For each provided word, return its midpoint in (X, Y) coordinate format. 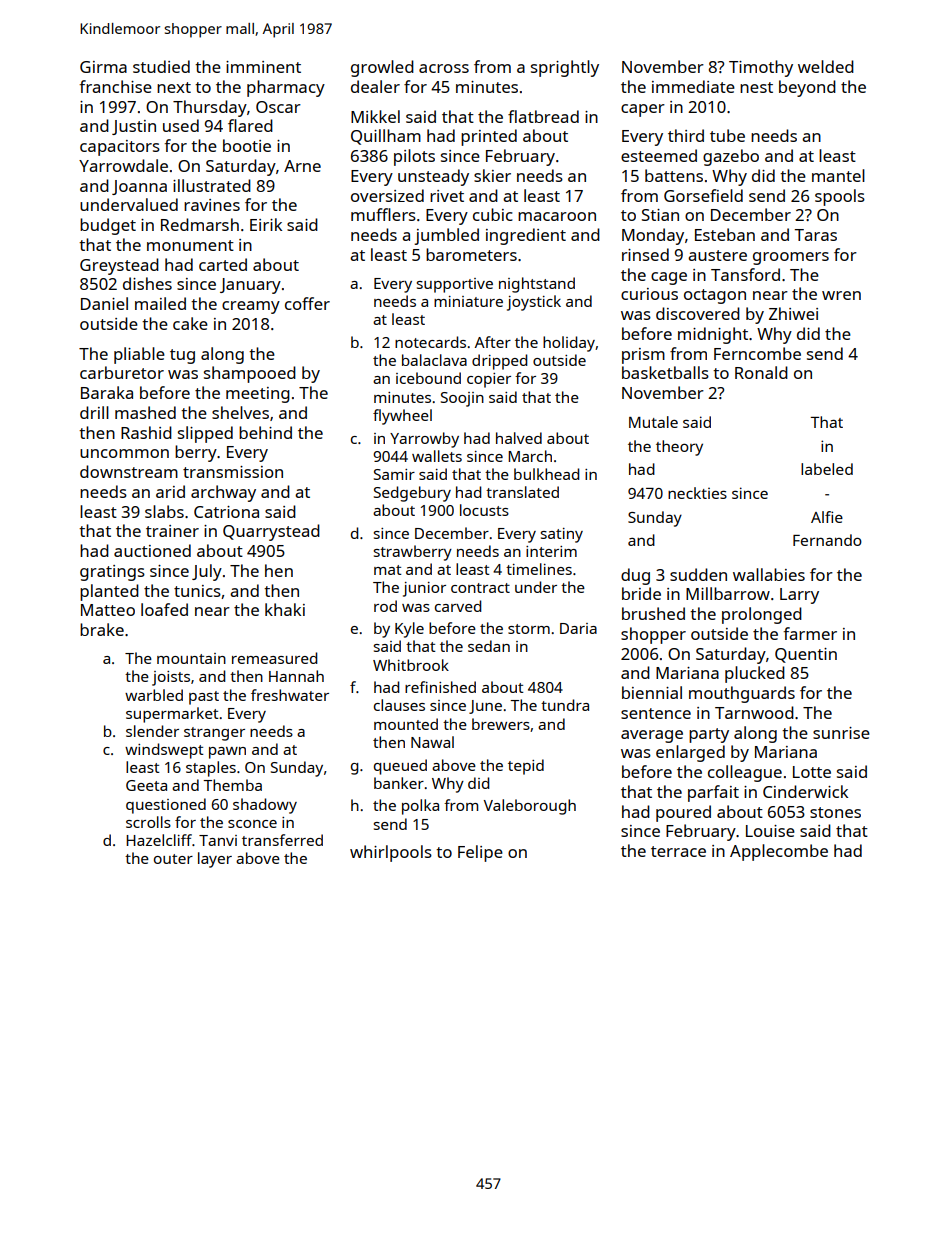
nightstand (537, 285)
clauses (399, 705)
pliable (139, 355)
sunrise (841, 733)
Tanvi (218, 840)
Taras (815, 235)
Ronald (761, 372)
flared (250, 125)
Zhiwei (793, 313)
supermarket (172, 715)
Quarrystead (271, 532)
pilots (414, 157)
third (686, 135)
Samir (394, 474)
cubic (492, 214)
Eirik (266, 224)
